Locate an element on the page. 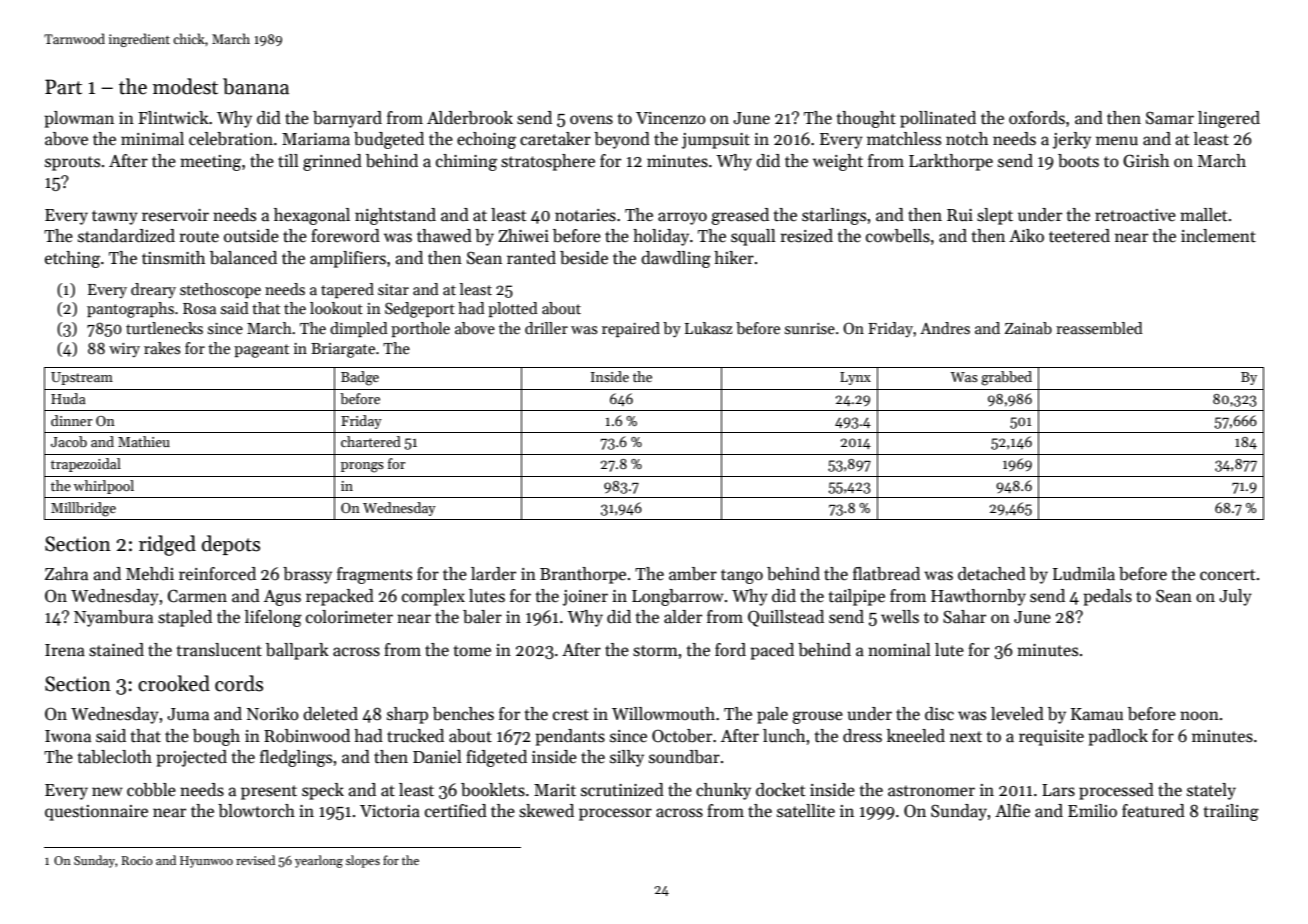  stained is located at coordinates (116, 650).
